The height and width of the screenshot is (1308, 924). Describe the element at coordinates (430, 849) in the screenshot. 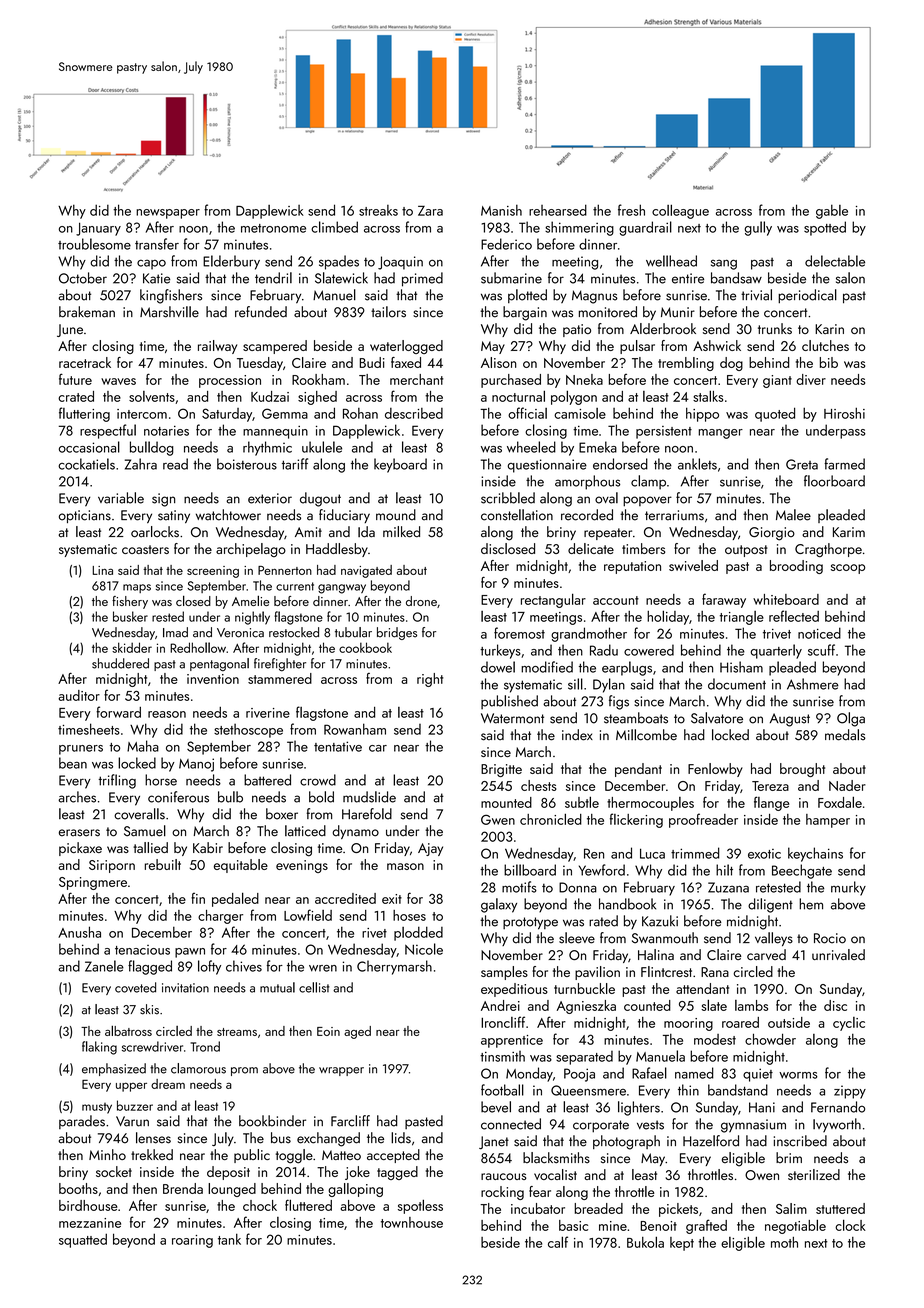

I see `Ajay` at that location.
